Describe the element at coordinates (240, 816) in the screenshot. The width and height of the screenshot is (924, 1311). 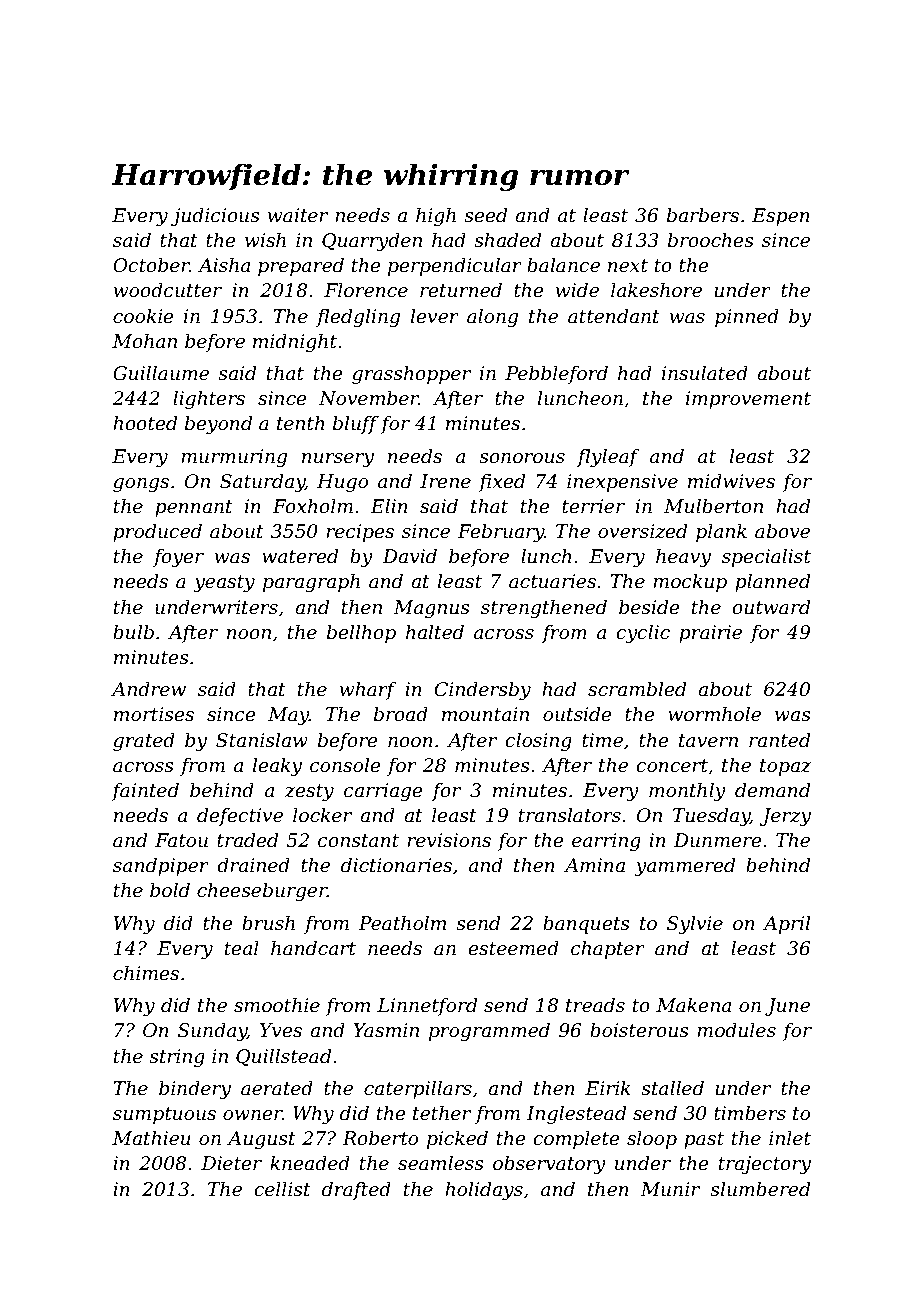
I see `defective` at that location.
